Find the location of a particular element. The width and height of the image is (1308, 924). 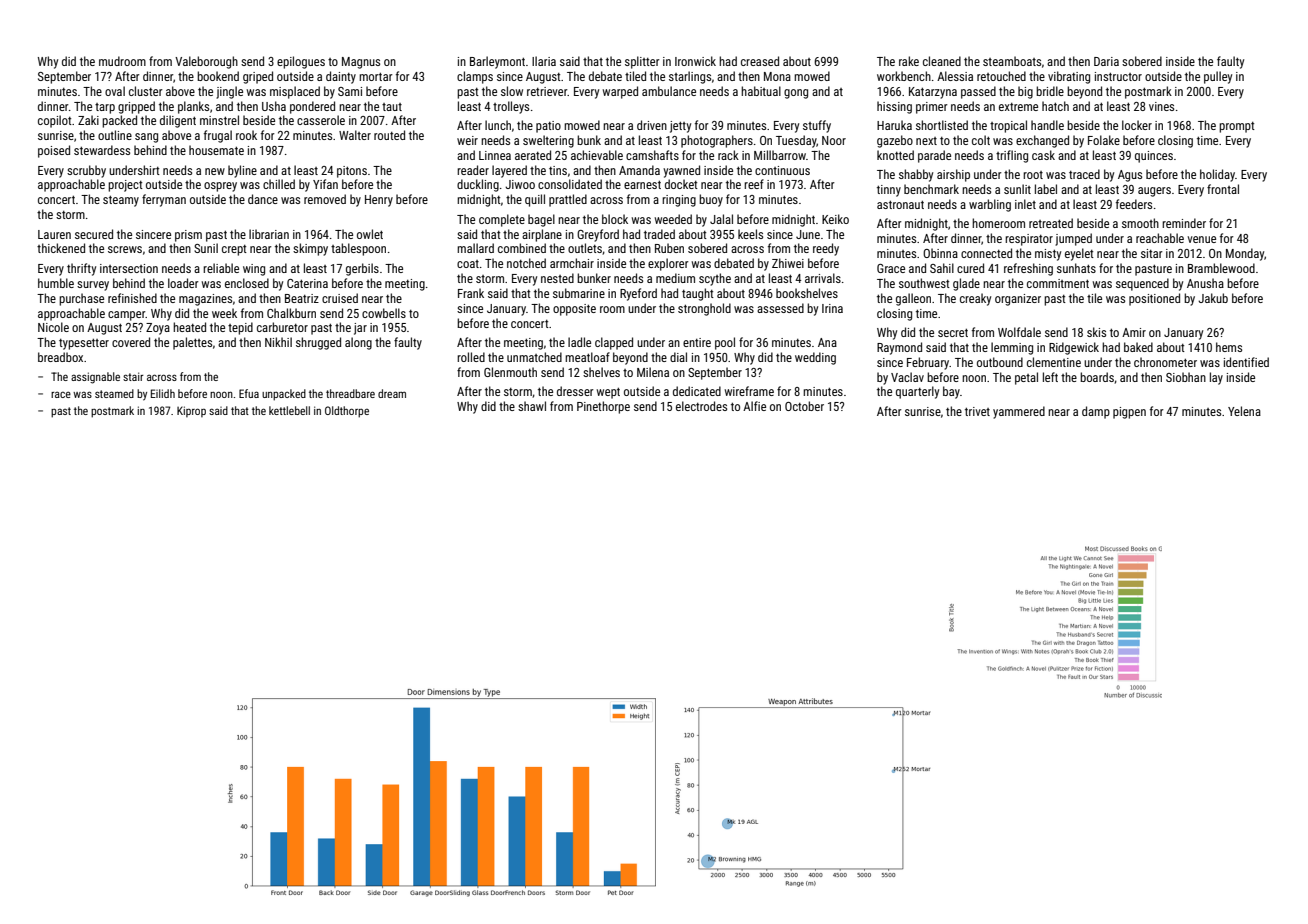

frugal is located at coordinates (218, 136).
